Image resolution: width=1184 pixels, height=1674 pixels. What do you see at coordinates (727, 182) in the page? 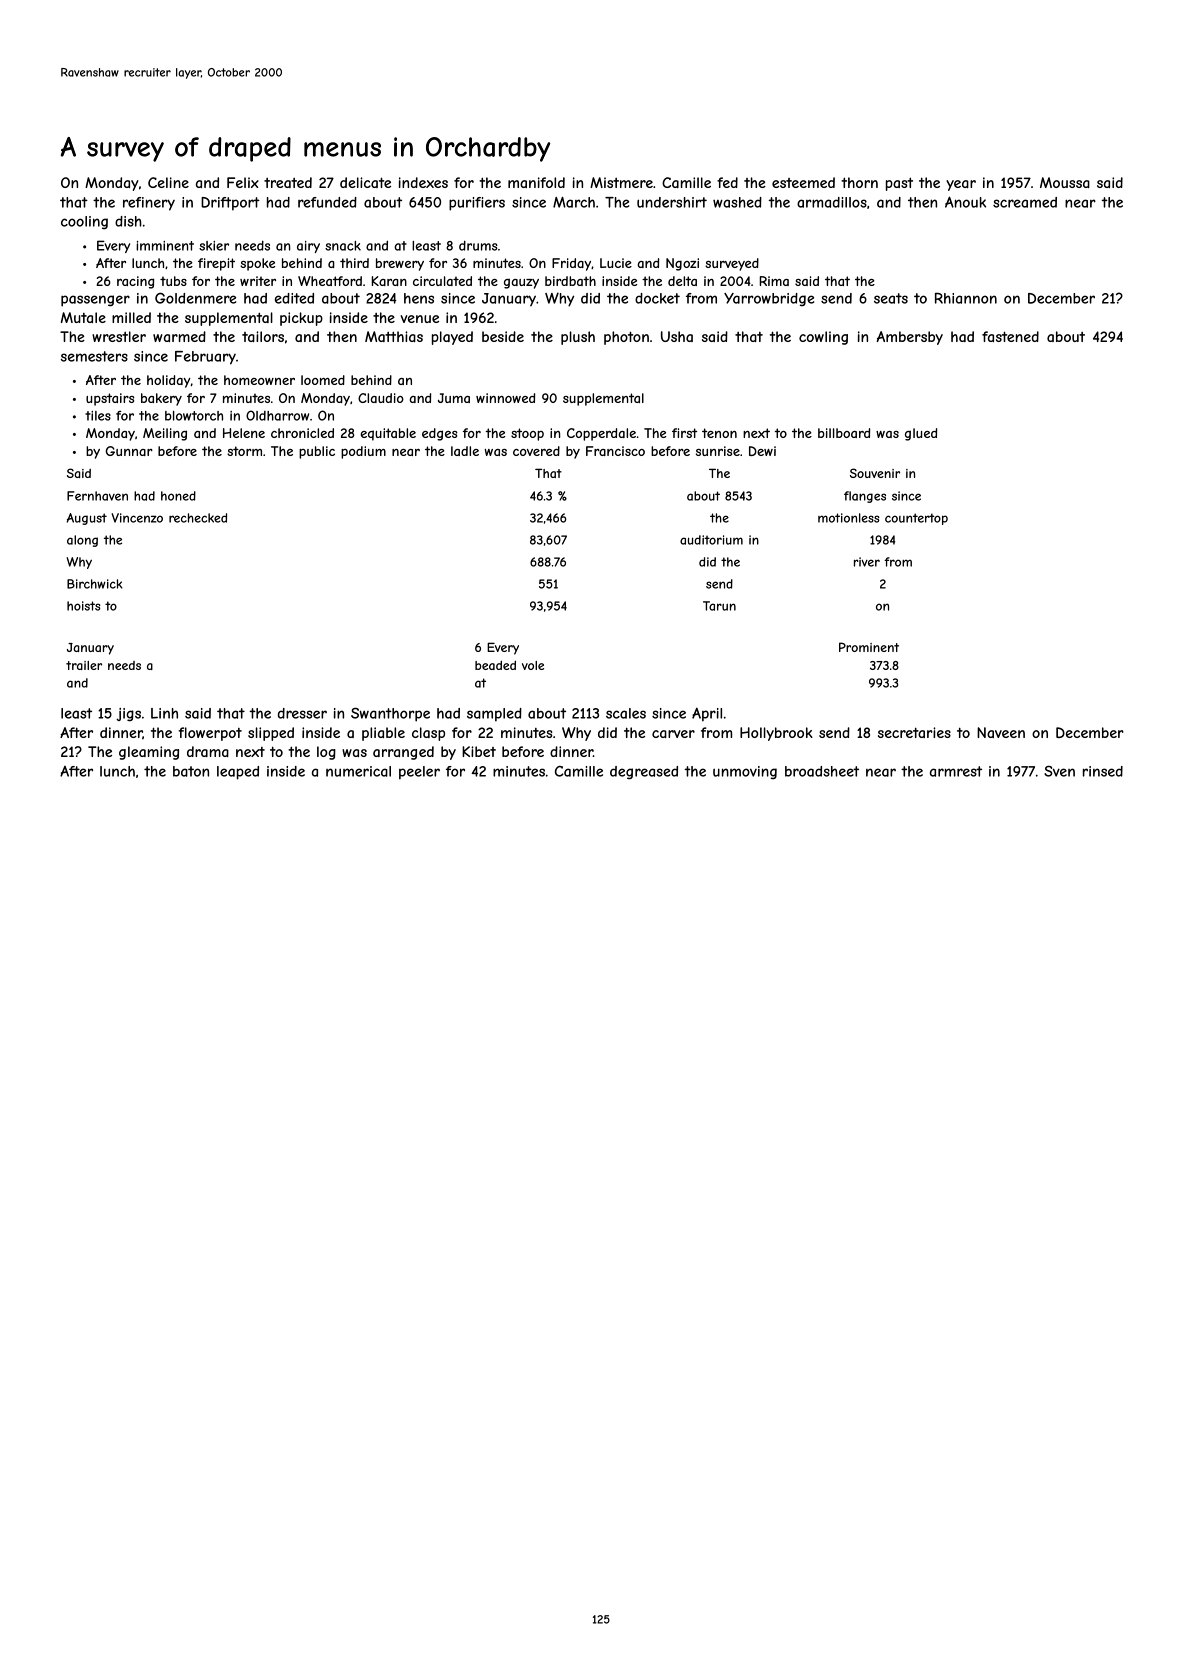
I see `fed` at bounding box center [727, 182].
